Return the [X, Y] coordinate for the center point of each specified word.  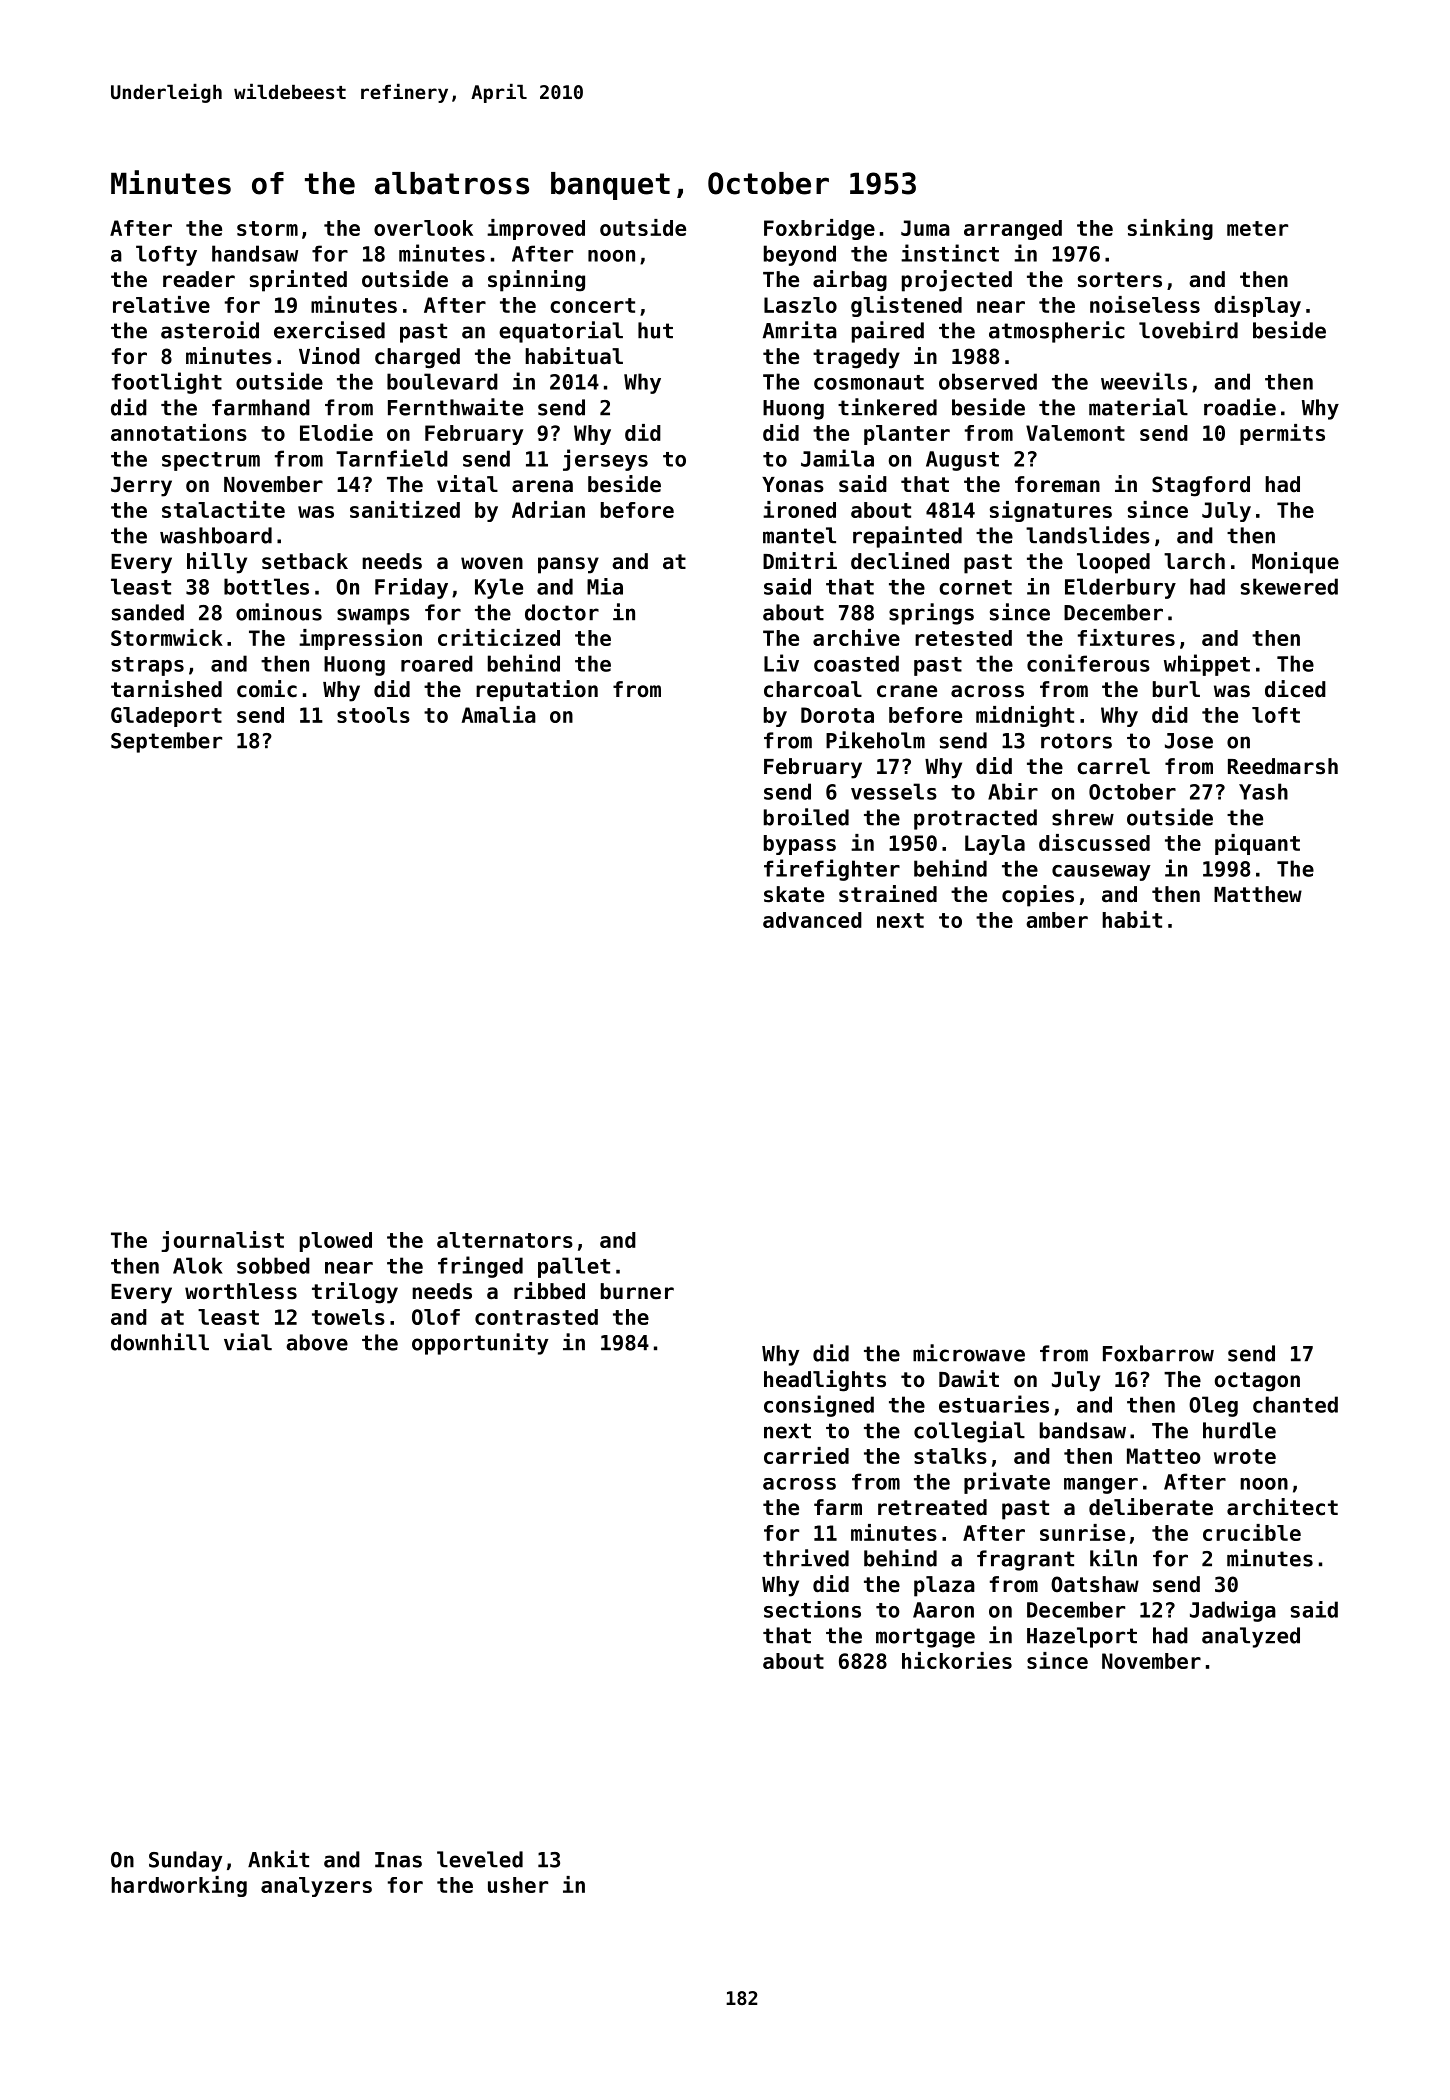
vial [248, 1342]
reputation [537, 691]
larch [1194, 561]
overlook [423, 228]
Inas [398, 1860]
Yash [1263, 791]
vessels [894, 791]
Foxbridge [819, 229]
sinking [1170, 229]
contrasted [536, 1317]
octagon [1257, 1382]
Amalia [499, 714]
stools [373, 715]
